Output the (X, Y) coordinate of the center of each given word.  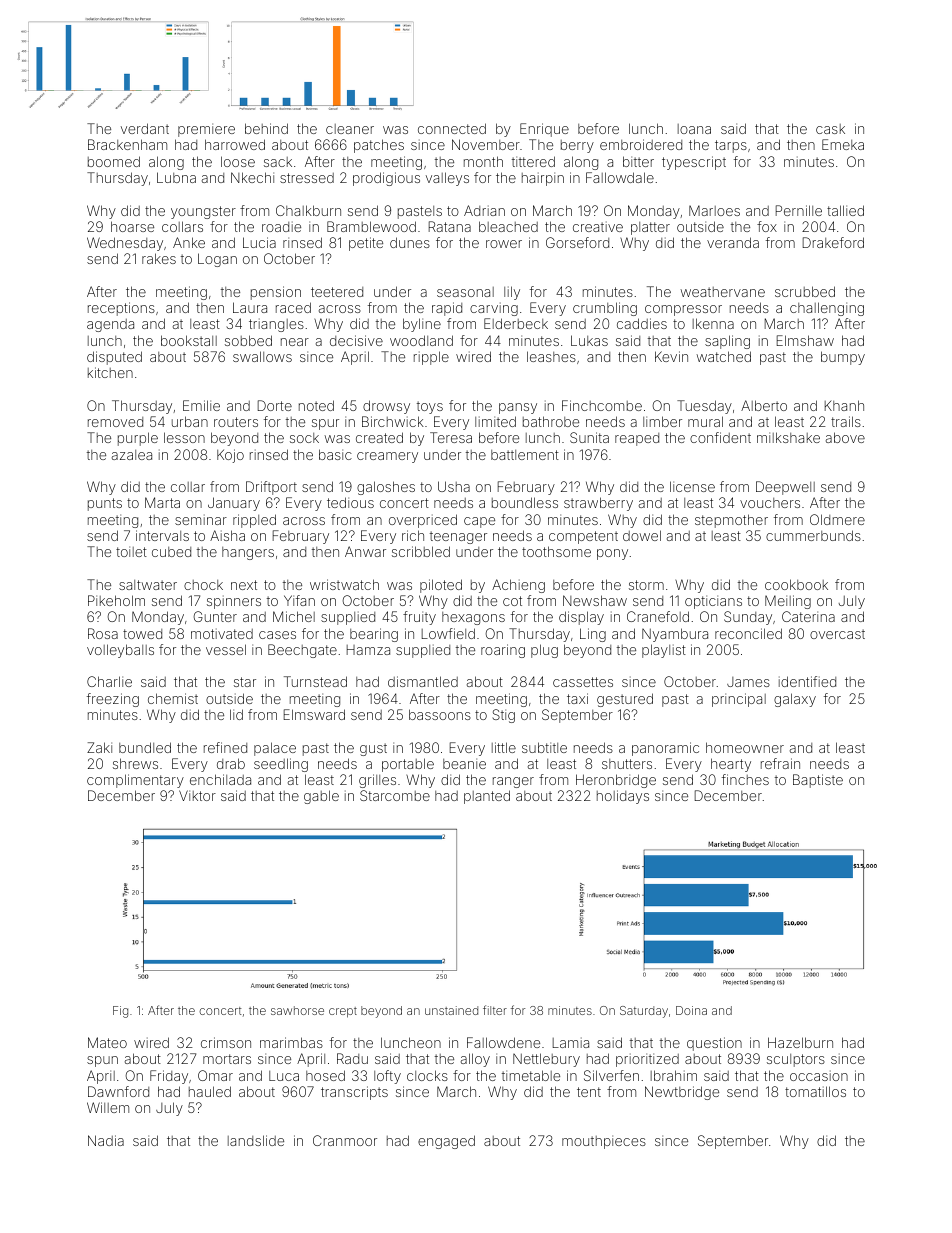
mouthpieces (604, 1142)
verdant (145, 128)
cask (830, 129)
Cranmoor (345, 1140)
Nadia (106, 1140)
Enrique (544, 130)
